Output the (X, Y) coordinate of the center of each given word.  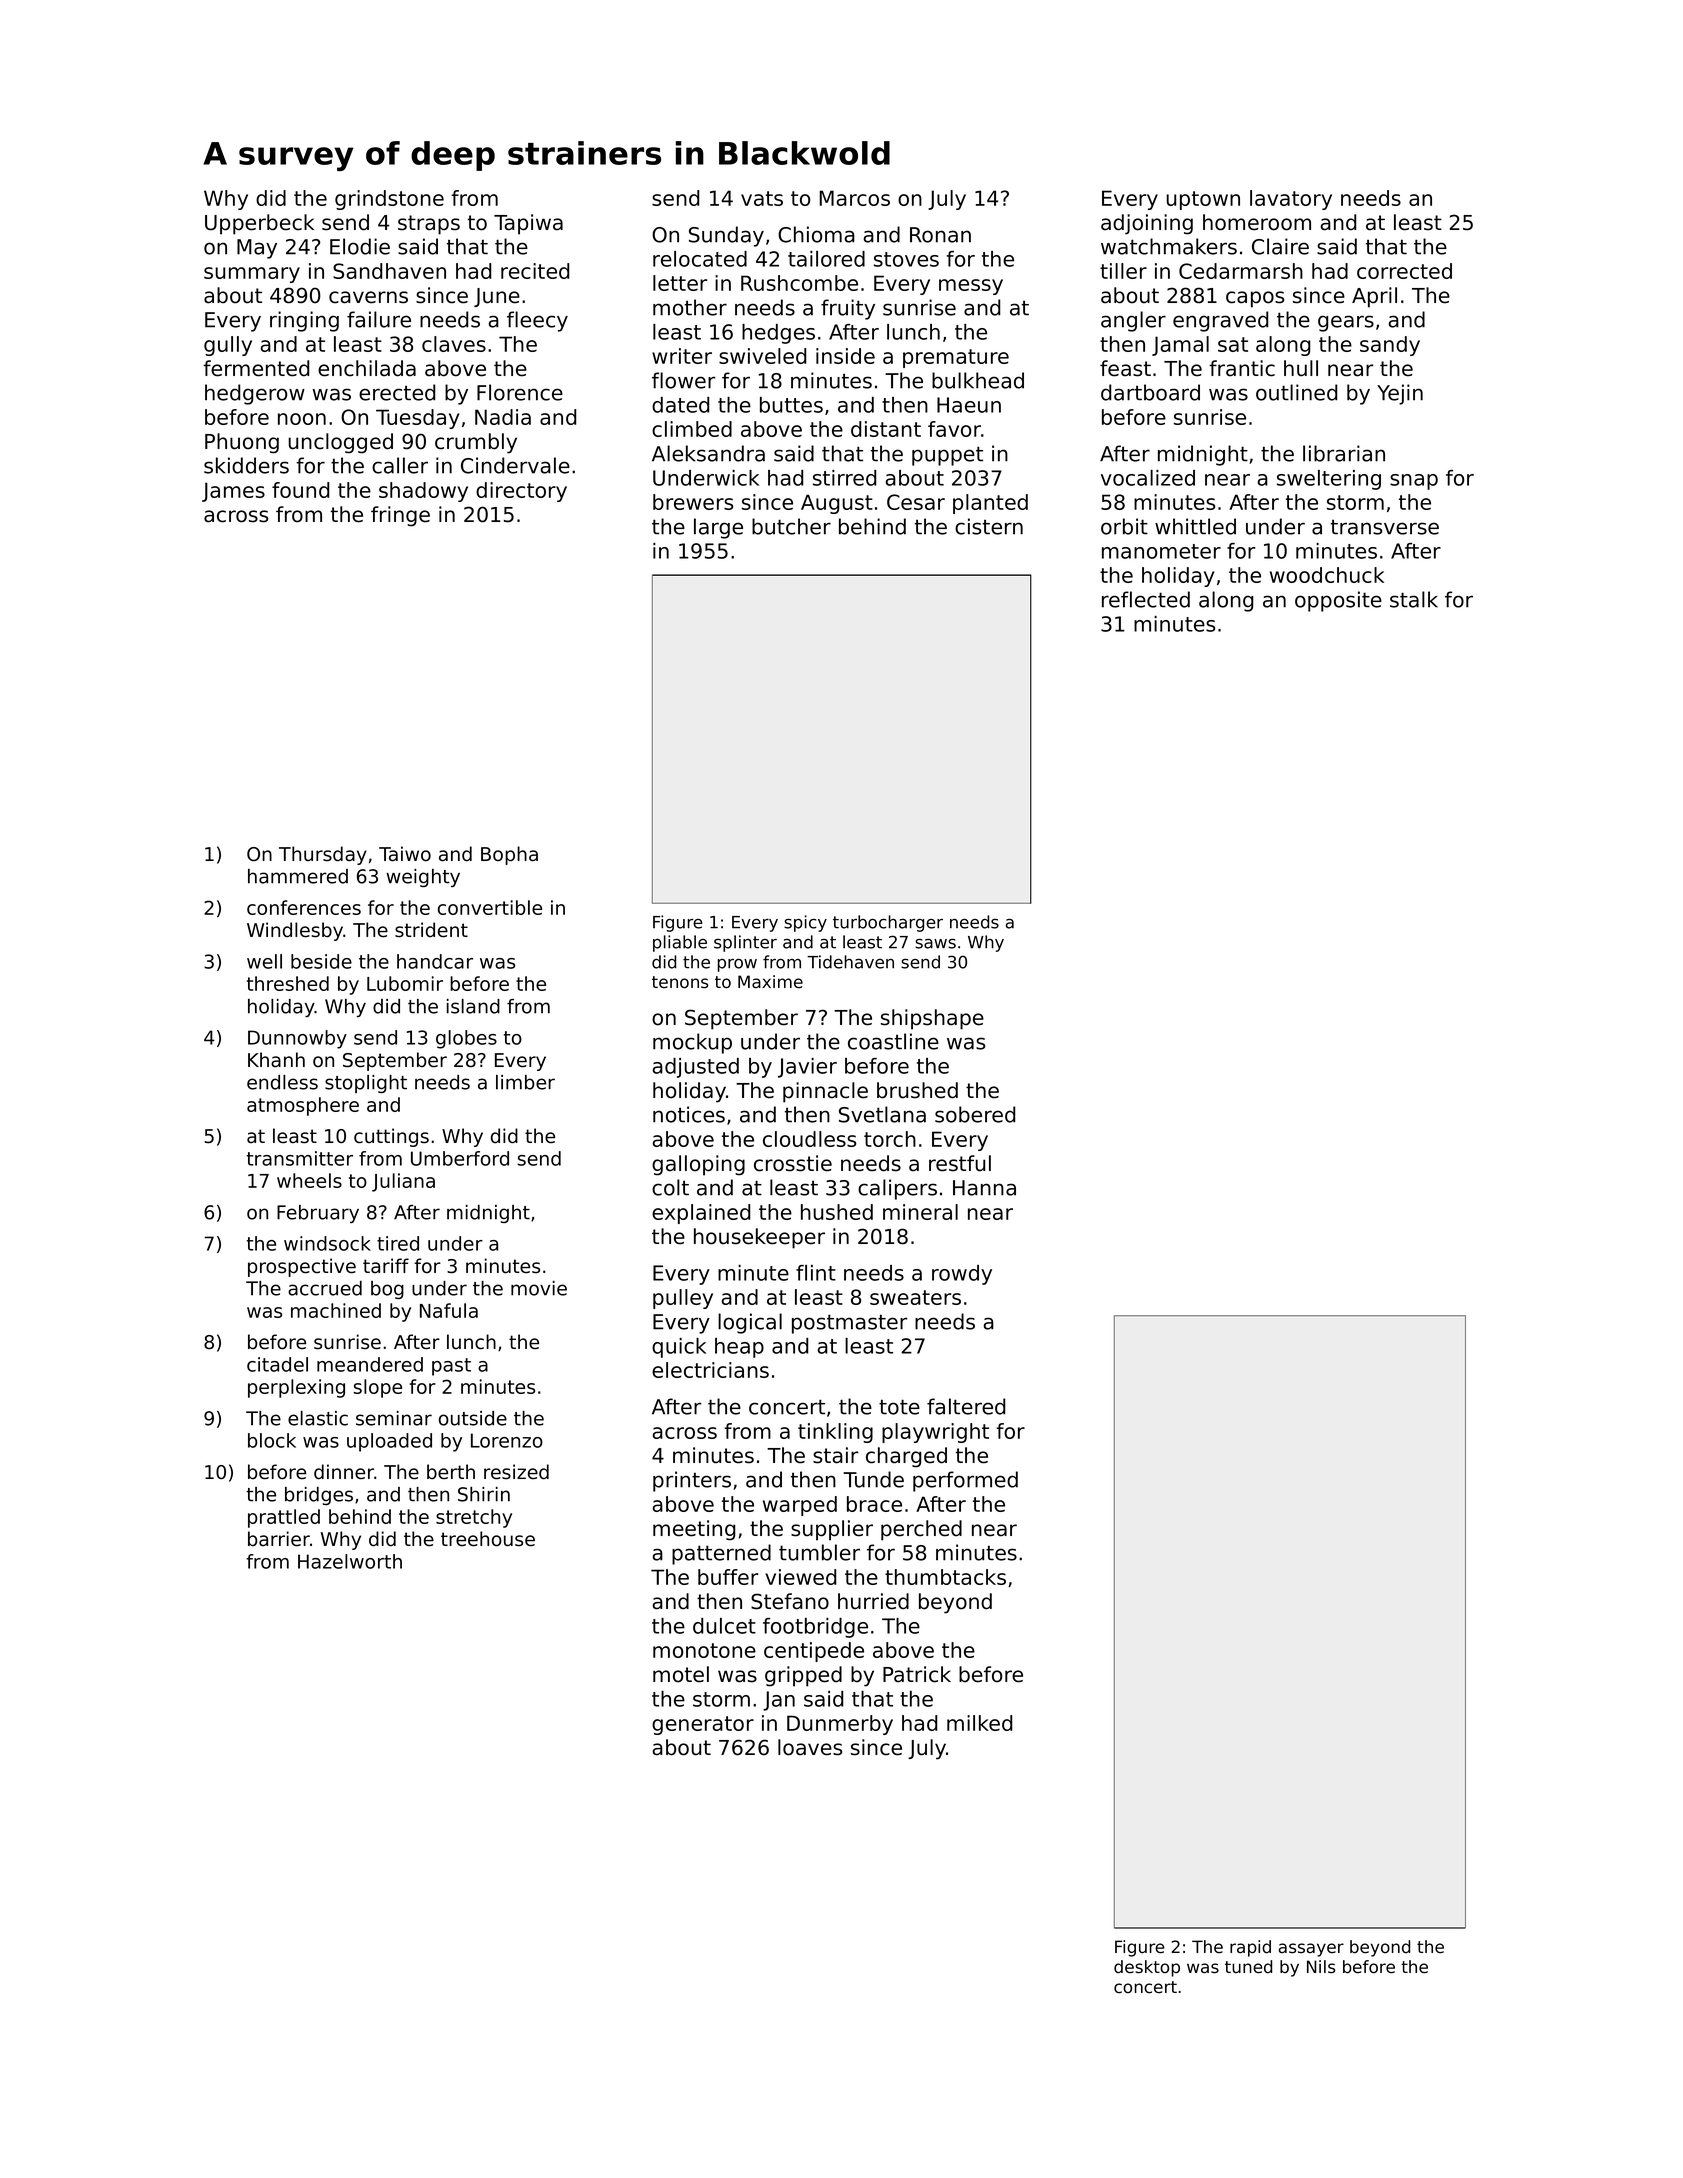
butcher (791, 526)
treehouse (488, 1539)
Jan (779, 1701)
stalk (1414, 599)
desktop (1147, 1968)
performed (965, 1481)
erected (397, 392)
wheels (309, 1180)
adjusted (696, 1068)
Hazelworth (350, 1561)
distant (886, 429)
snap (1414, 482)
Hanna (984, 1188)
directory (521, 492)
